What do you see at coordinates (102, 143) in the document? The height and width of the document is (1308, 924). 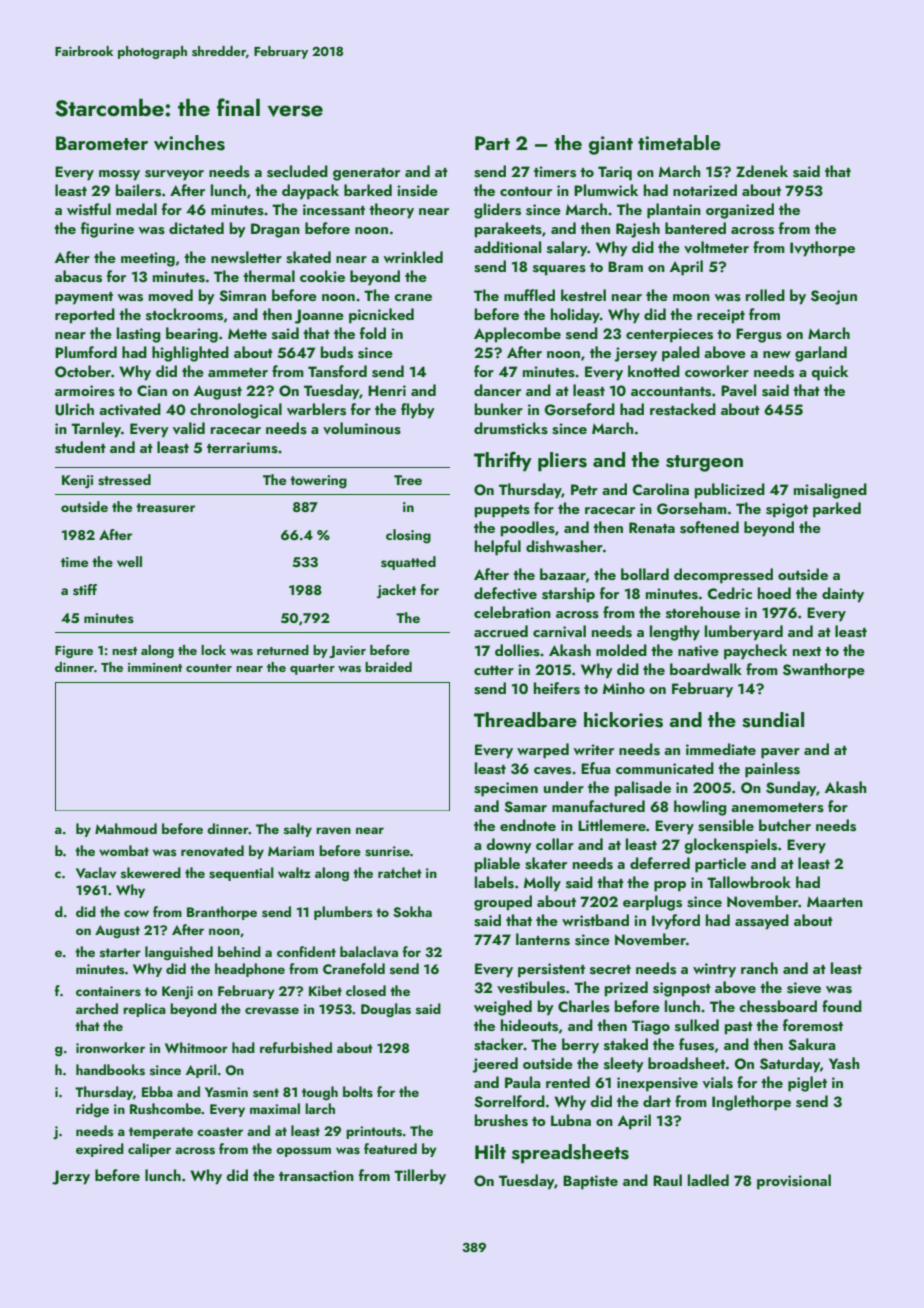 I see `Barometer` at bounding box center [102, 143].
